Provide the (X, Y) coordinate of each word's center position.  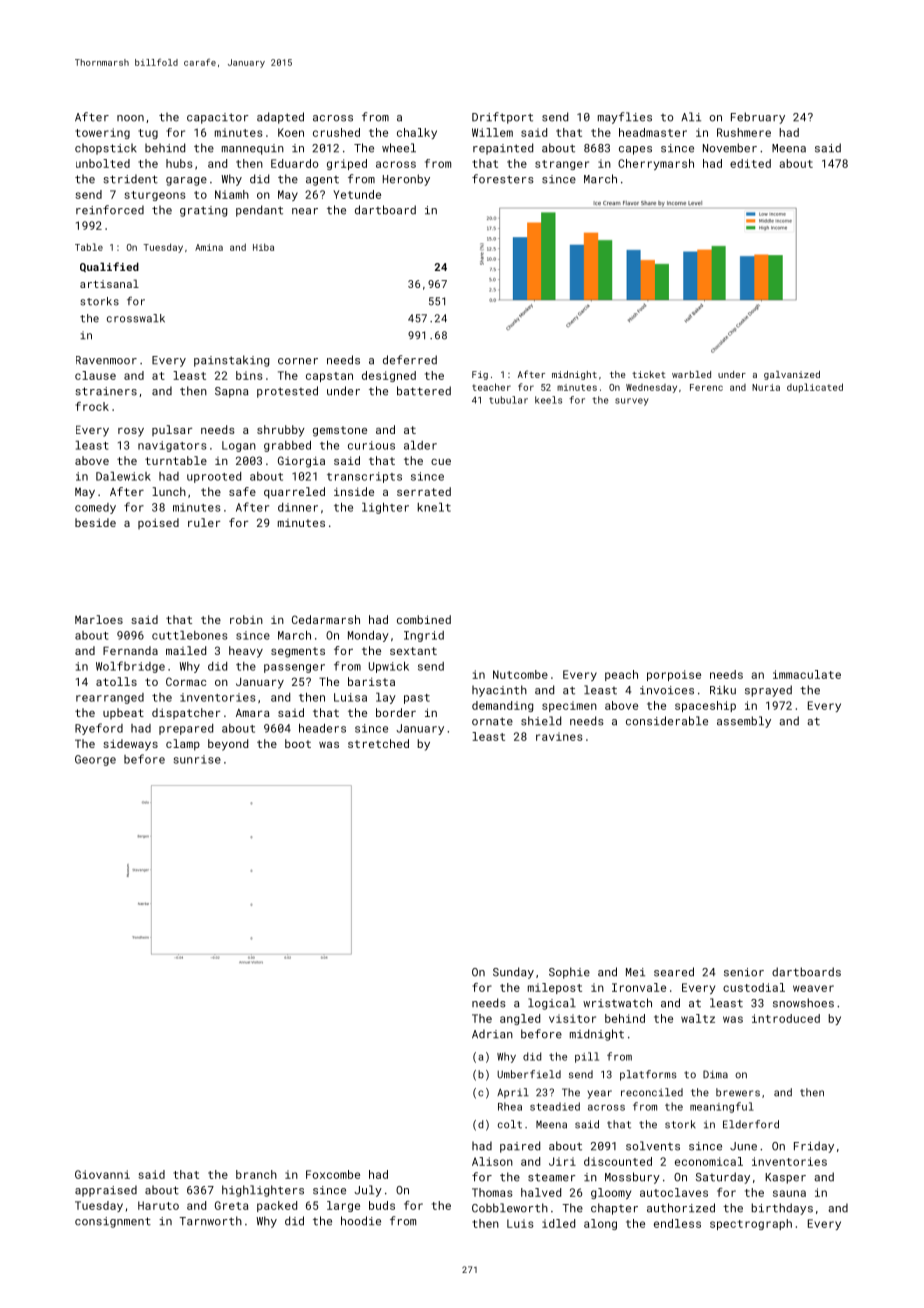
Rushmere (744, 132)
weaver (813, 988)
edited (750, 163)
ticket (649, 374)
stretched (378, 743)
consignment (113, 1222)
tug (148, 134)
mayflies (625, 118)
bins (249, 375)
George (95, 760)
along (600, 1224)
